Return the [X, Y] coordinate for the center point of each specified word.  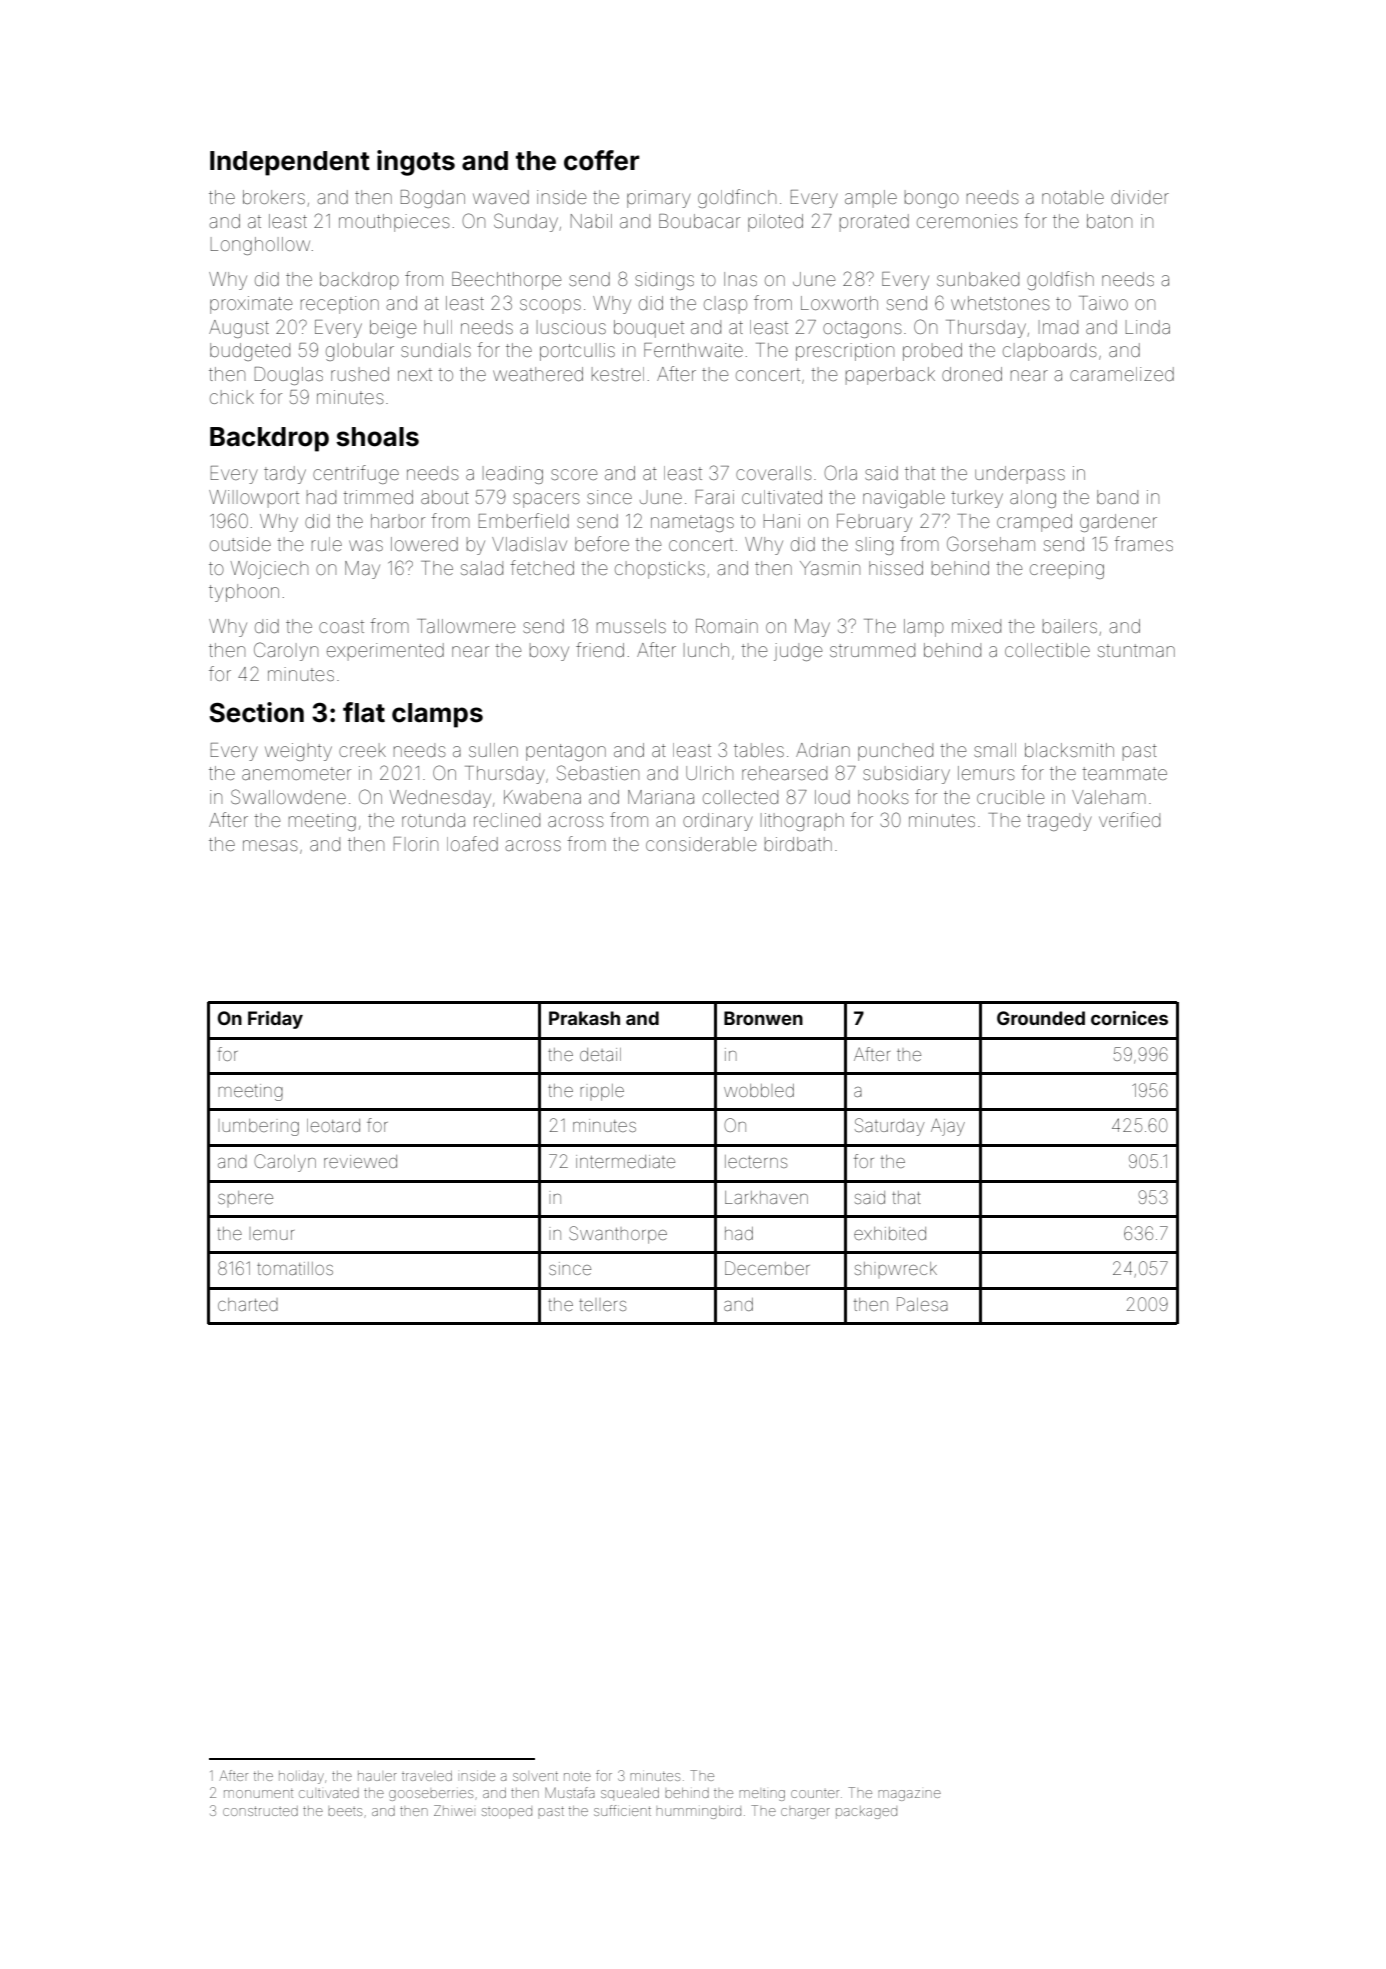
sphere [245, 1197]
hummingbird [698, 1812]
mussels [631, 626]
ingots [416, 163]
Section [256, 712]
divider [1140, 197]
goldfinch [737, 198]
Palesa [922, 1304]
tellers [602, 1305]
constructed [260, 1811]
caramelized [1122, 374]
